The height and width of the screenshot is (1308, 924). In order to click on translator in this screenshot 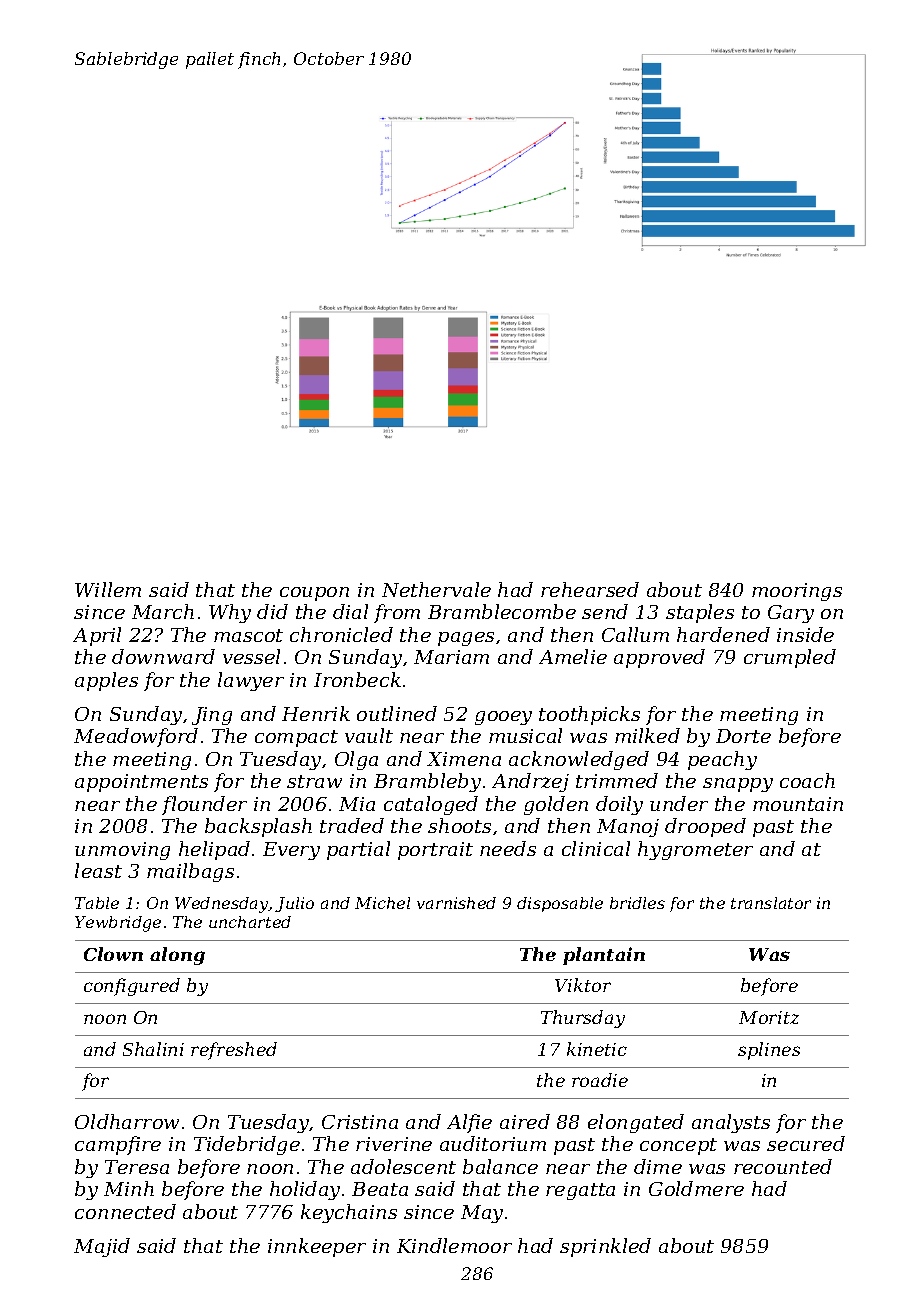, I will do `click(771, 903)`.
